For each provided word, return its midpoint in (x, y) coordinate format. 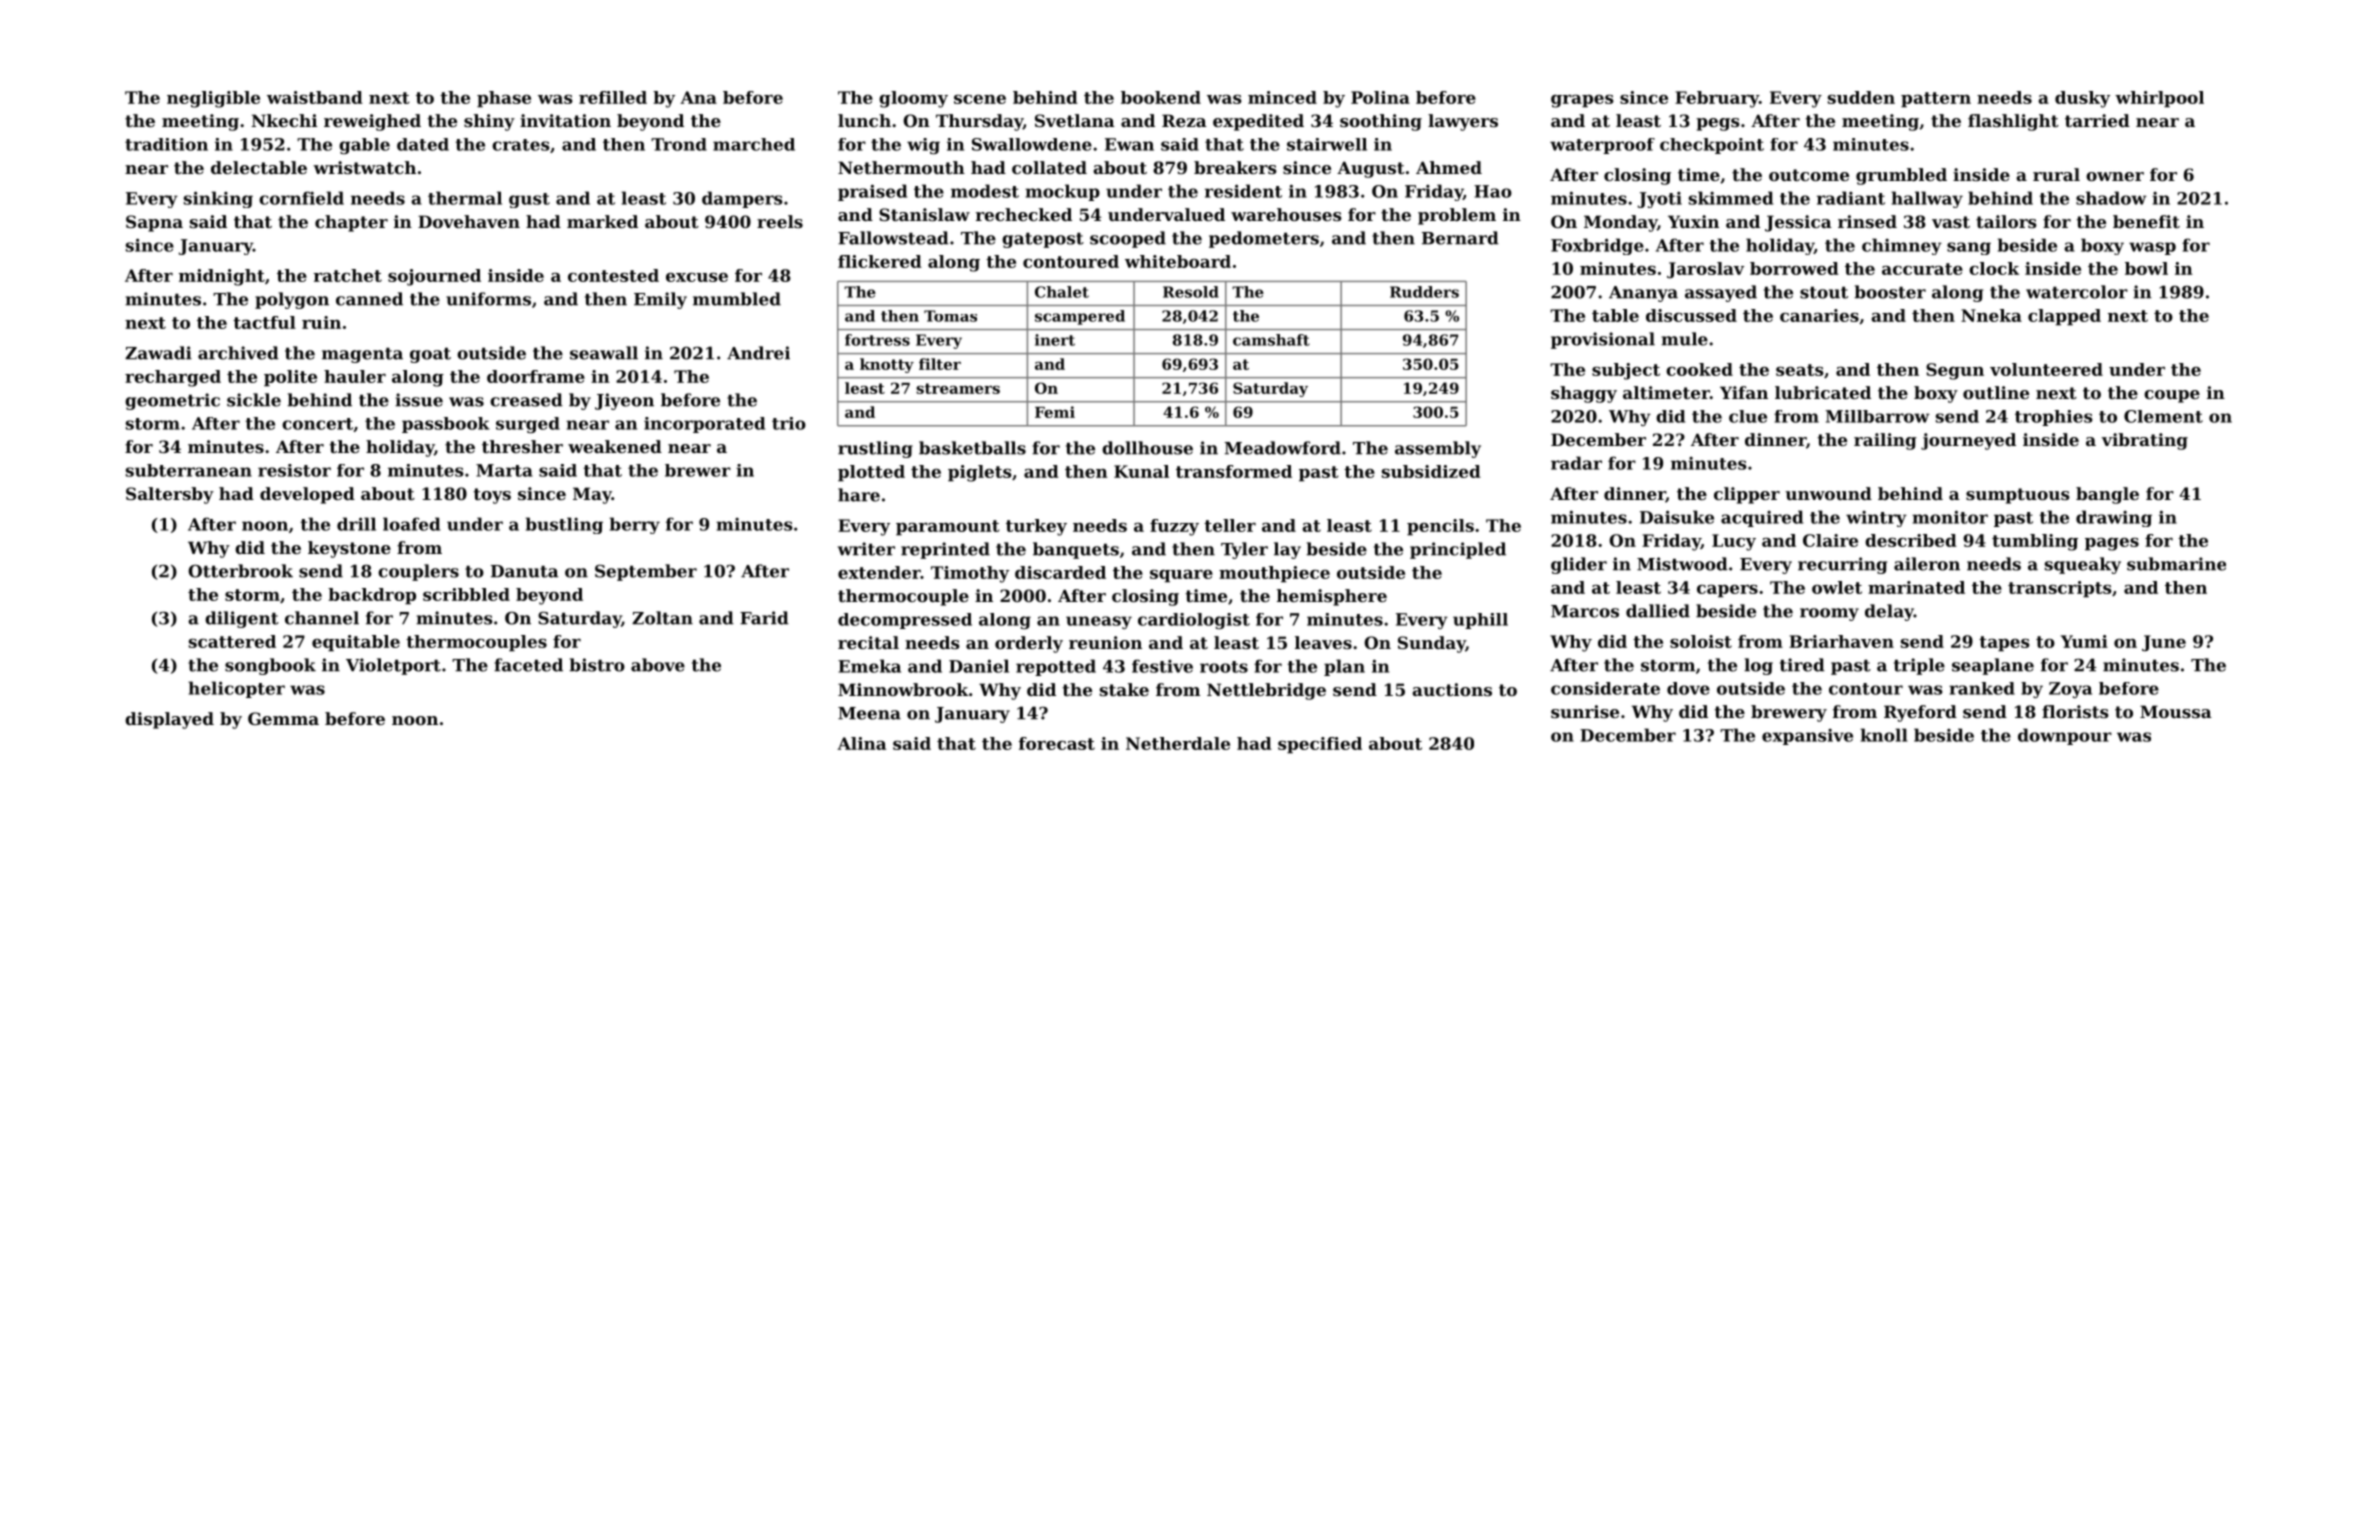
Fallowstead (893, 238)
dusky (2082, 99)
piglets (980, 473)
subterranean (189, 470)
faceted (528, 665)
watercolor (2077, 292)
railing (1885, 441)
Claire (1830, 540)
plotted (871, 473)
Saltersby (170, 495)
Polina (1380, 97)
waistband (315, 97)
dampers (742, 199)
